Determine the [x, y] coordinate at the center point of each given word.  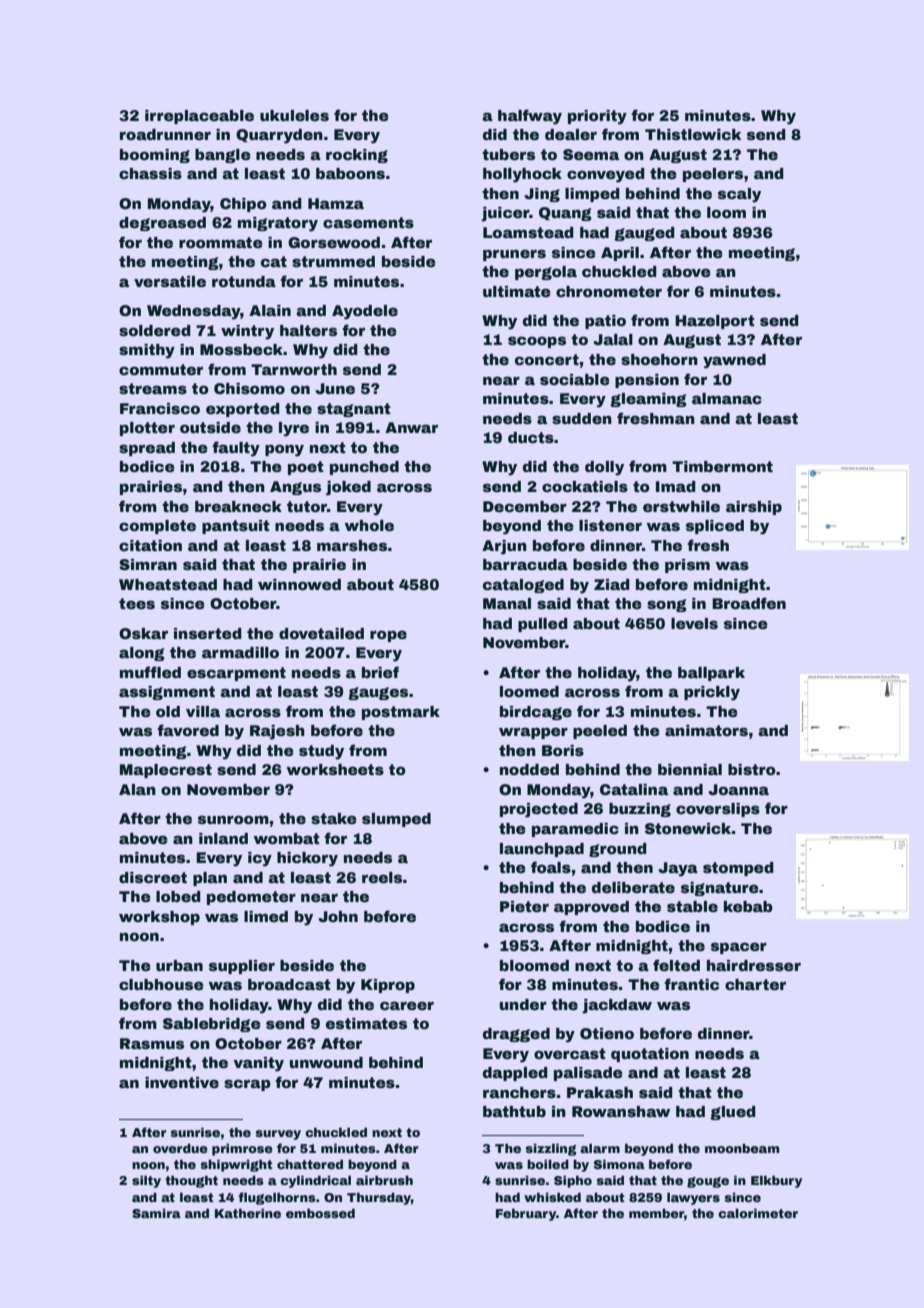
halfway [530, 117]
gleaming [648, 400]
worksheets [335, 769]
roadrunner [165, 134]
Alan [137, 789]
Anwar [411, 427]
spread [147, 449]
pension [647, 381]
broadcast [289, 984]
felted [676, 965]
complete [157, 527]
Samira [156, 1213]
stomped [738, 869]
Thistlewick [693, 134]
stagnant [354, 410]
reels [382, 877]
